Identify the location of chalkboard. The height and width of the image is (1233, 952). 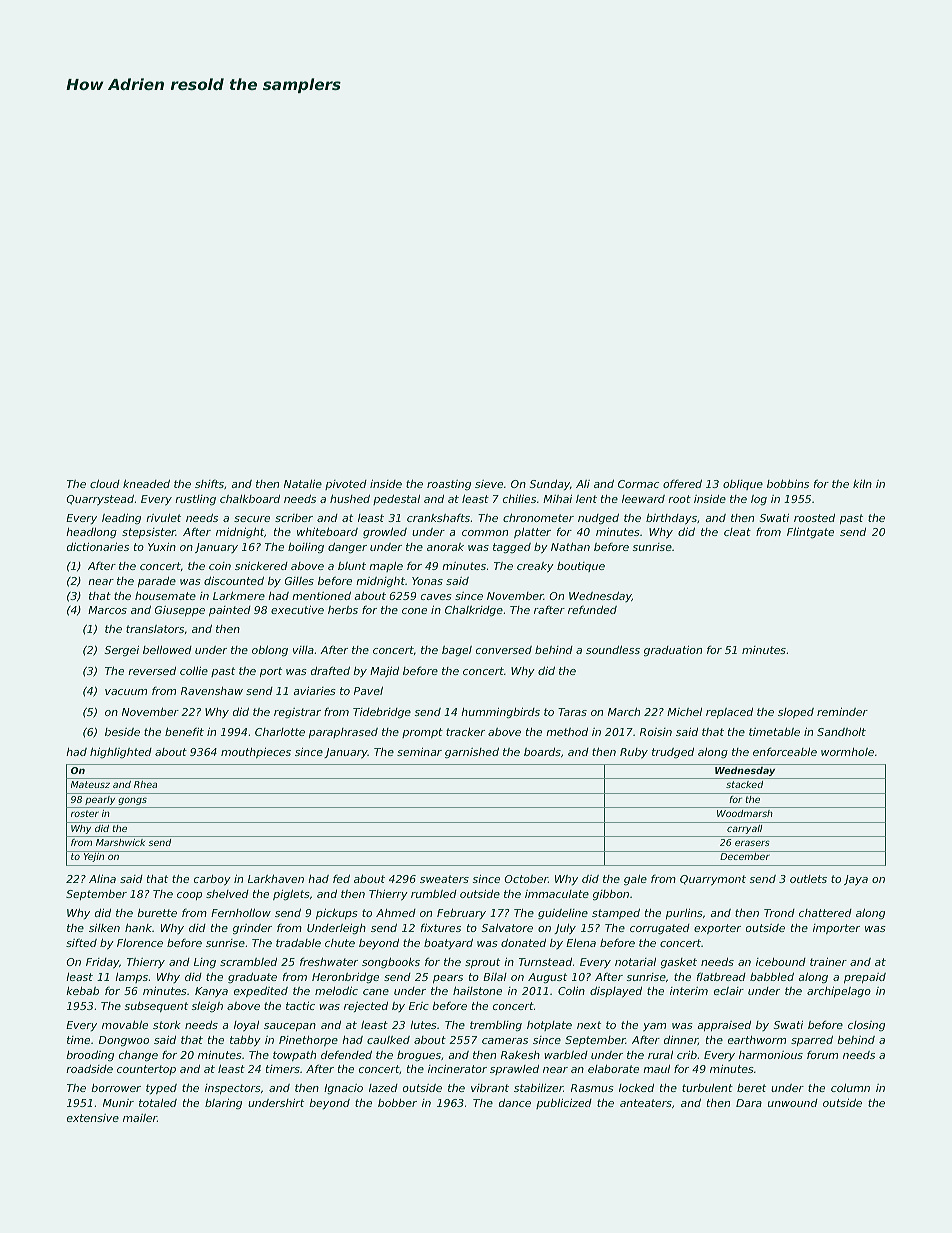
(250, 499).
